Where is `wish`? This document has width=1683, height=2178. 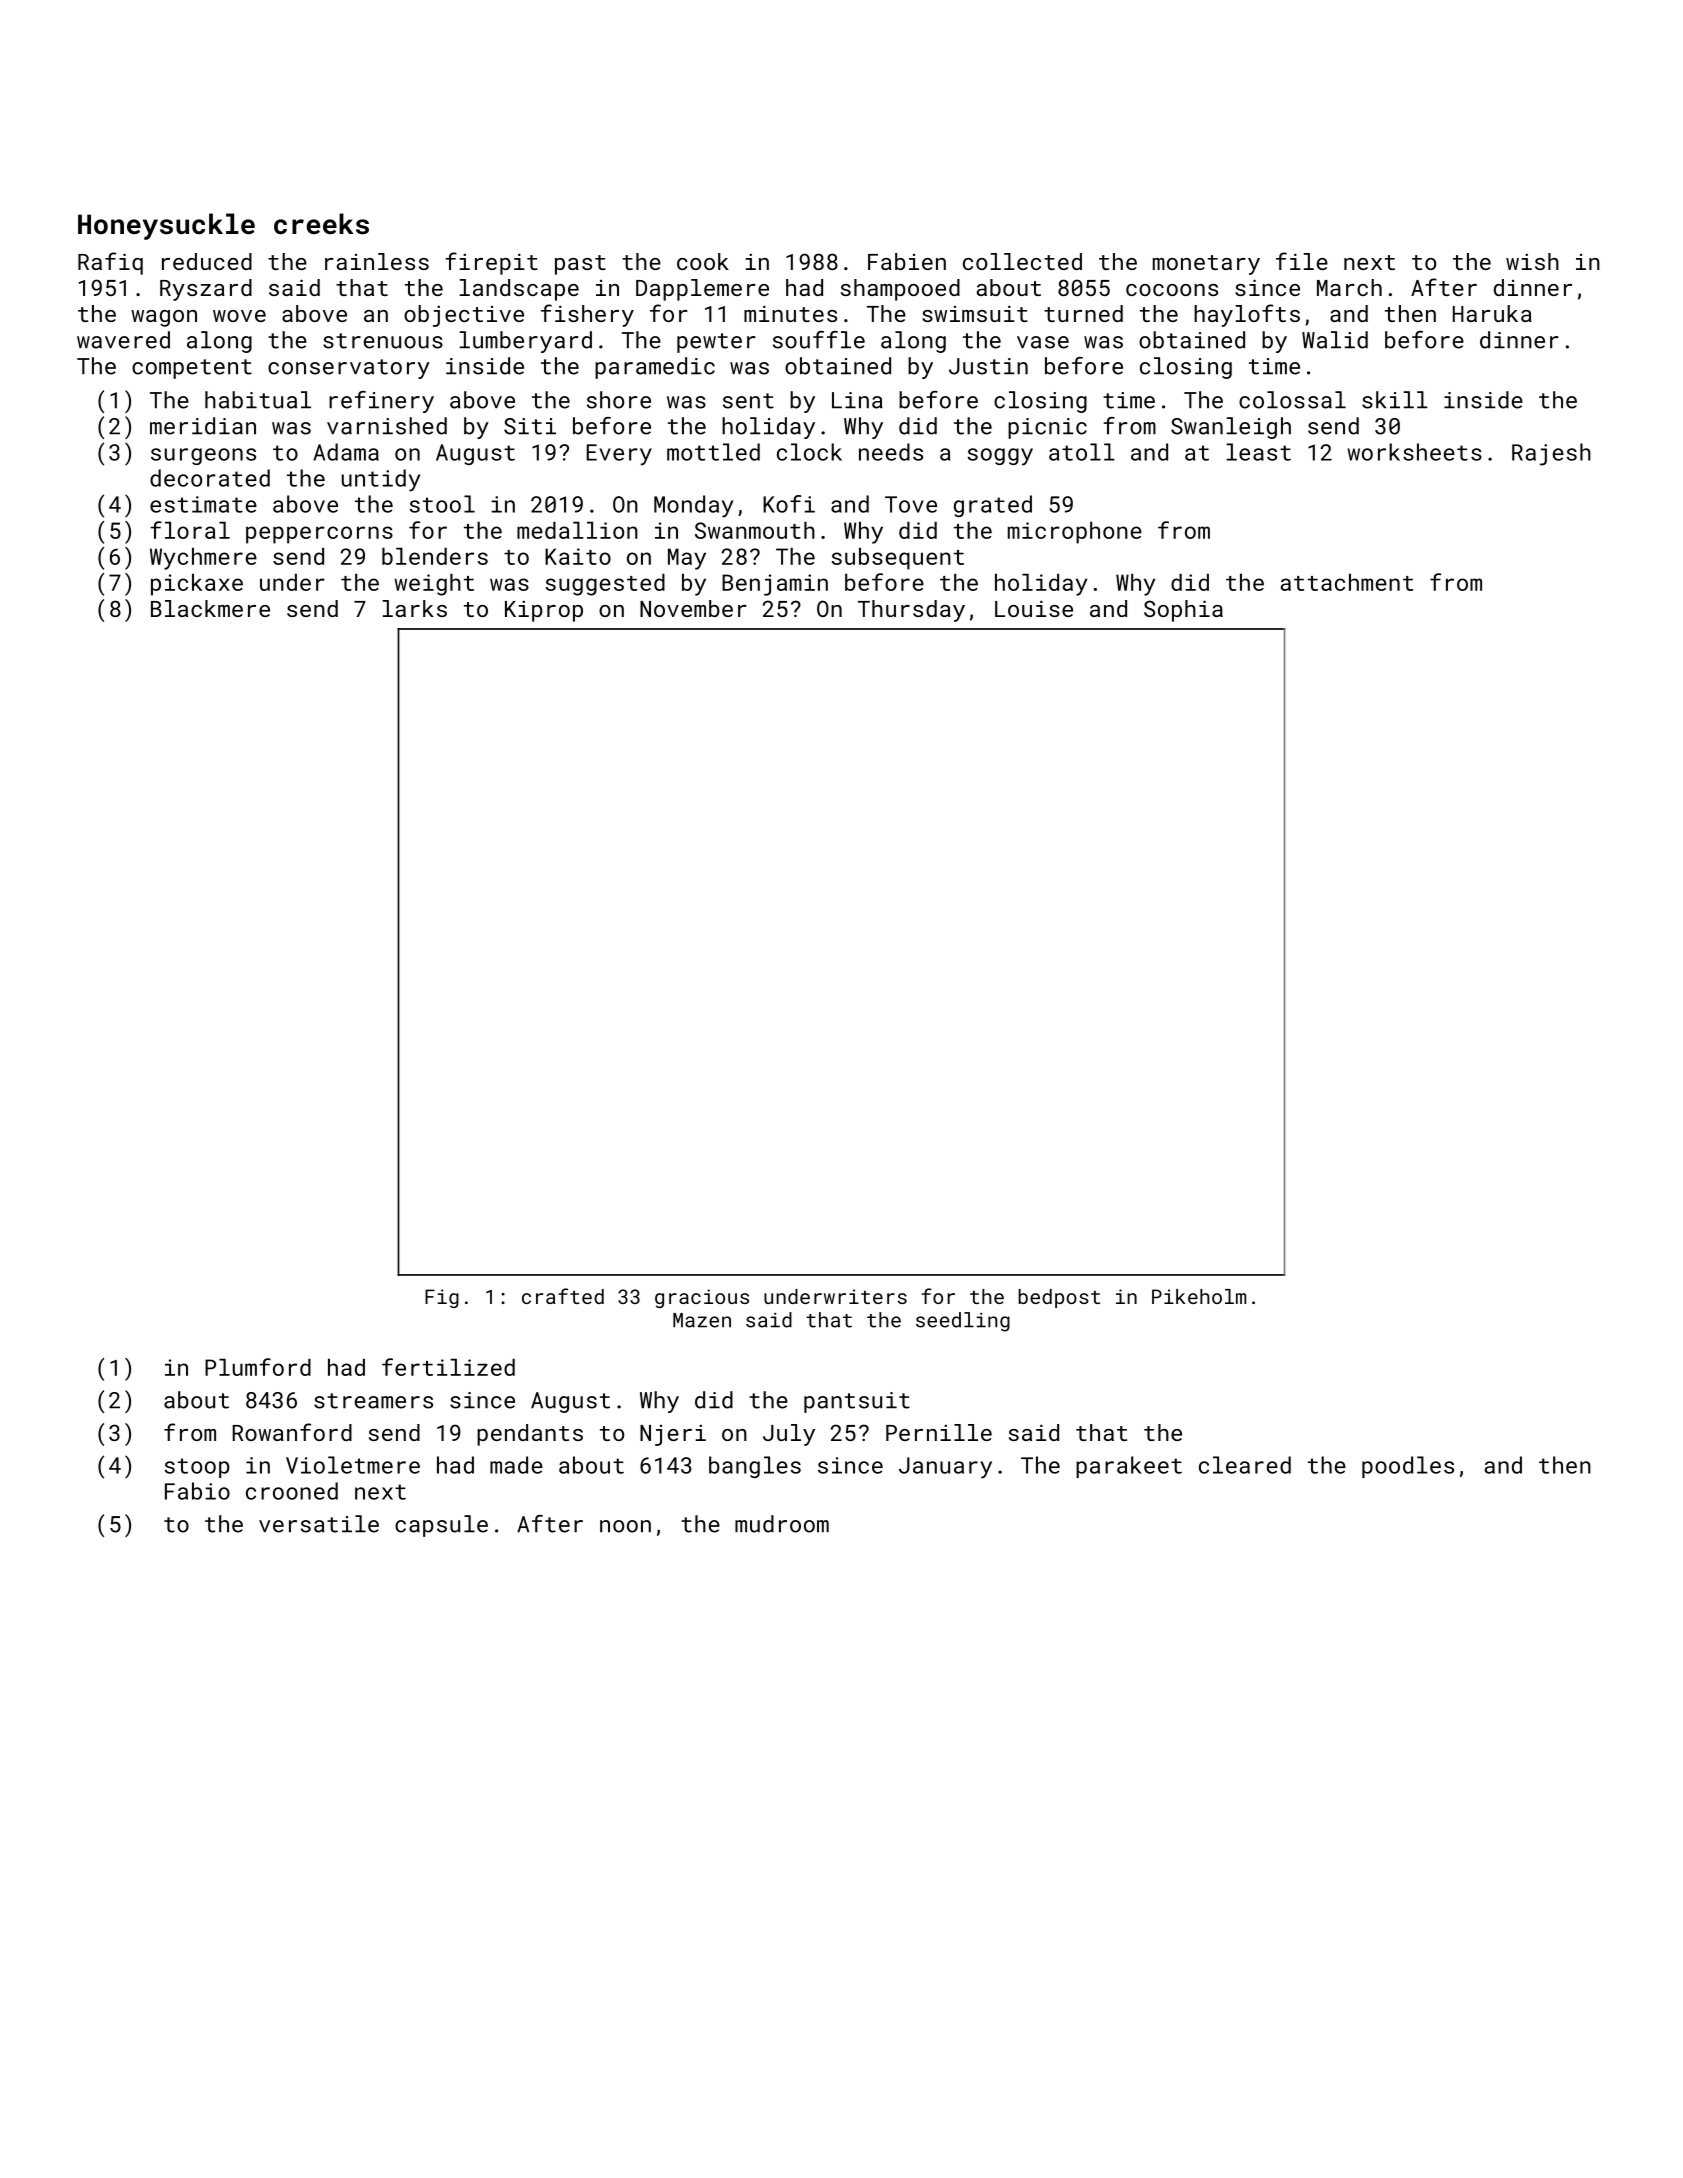
wish is located at coordinates (1532, 261).
